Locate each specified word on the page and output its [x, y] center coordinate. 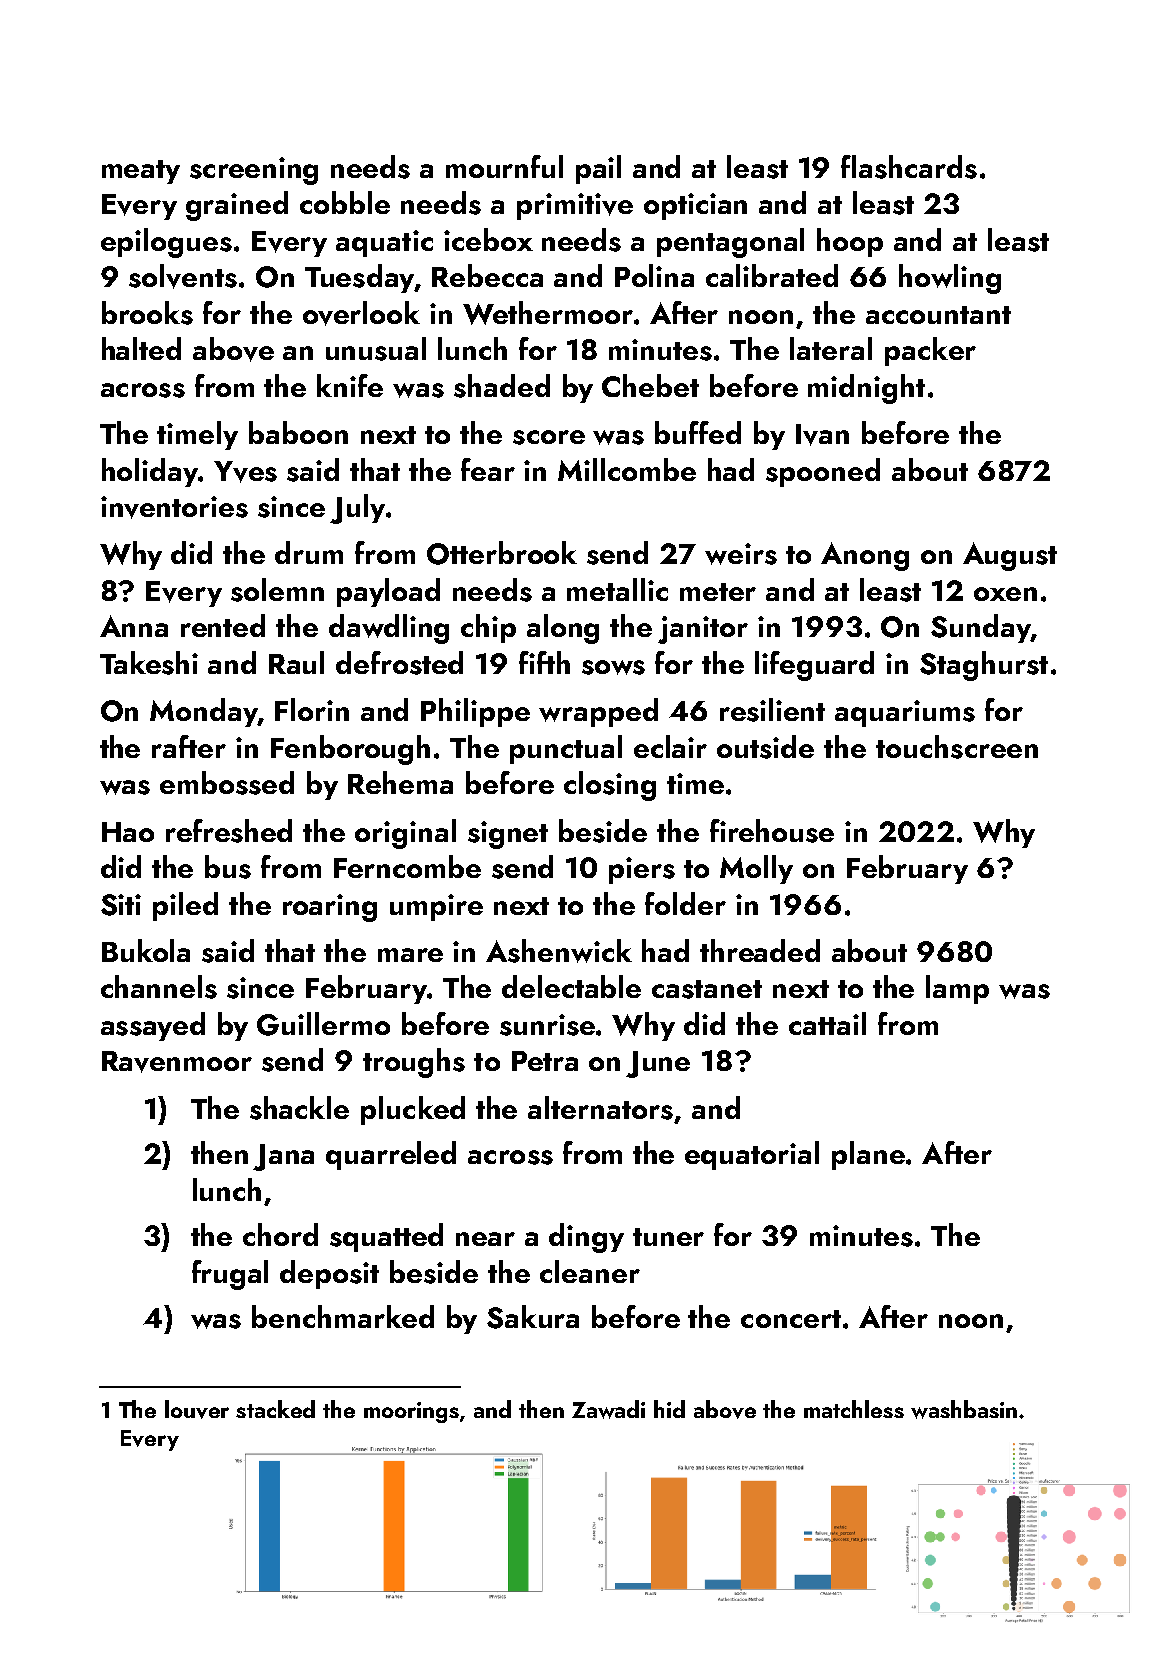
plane [868, 1155]
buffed [698, 432]
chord [280, 1234]
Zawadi [608, 1409]
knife [350, 385]
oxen [1005, 594]
